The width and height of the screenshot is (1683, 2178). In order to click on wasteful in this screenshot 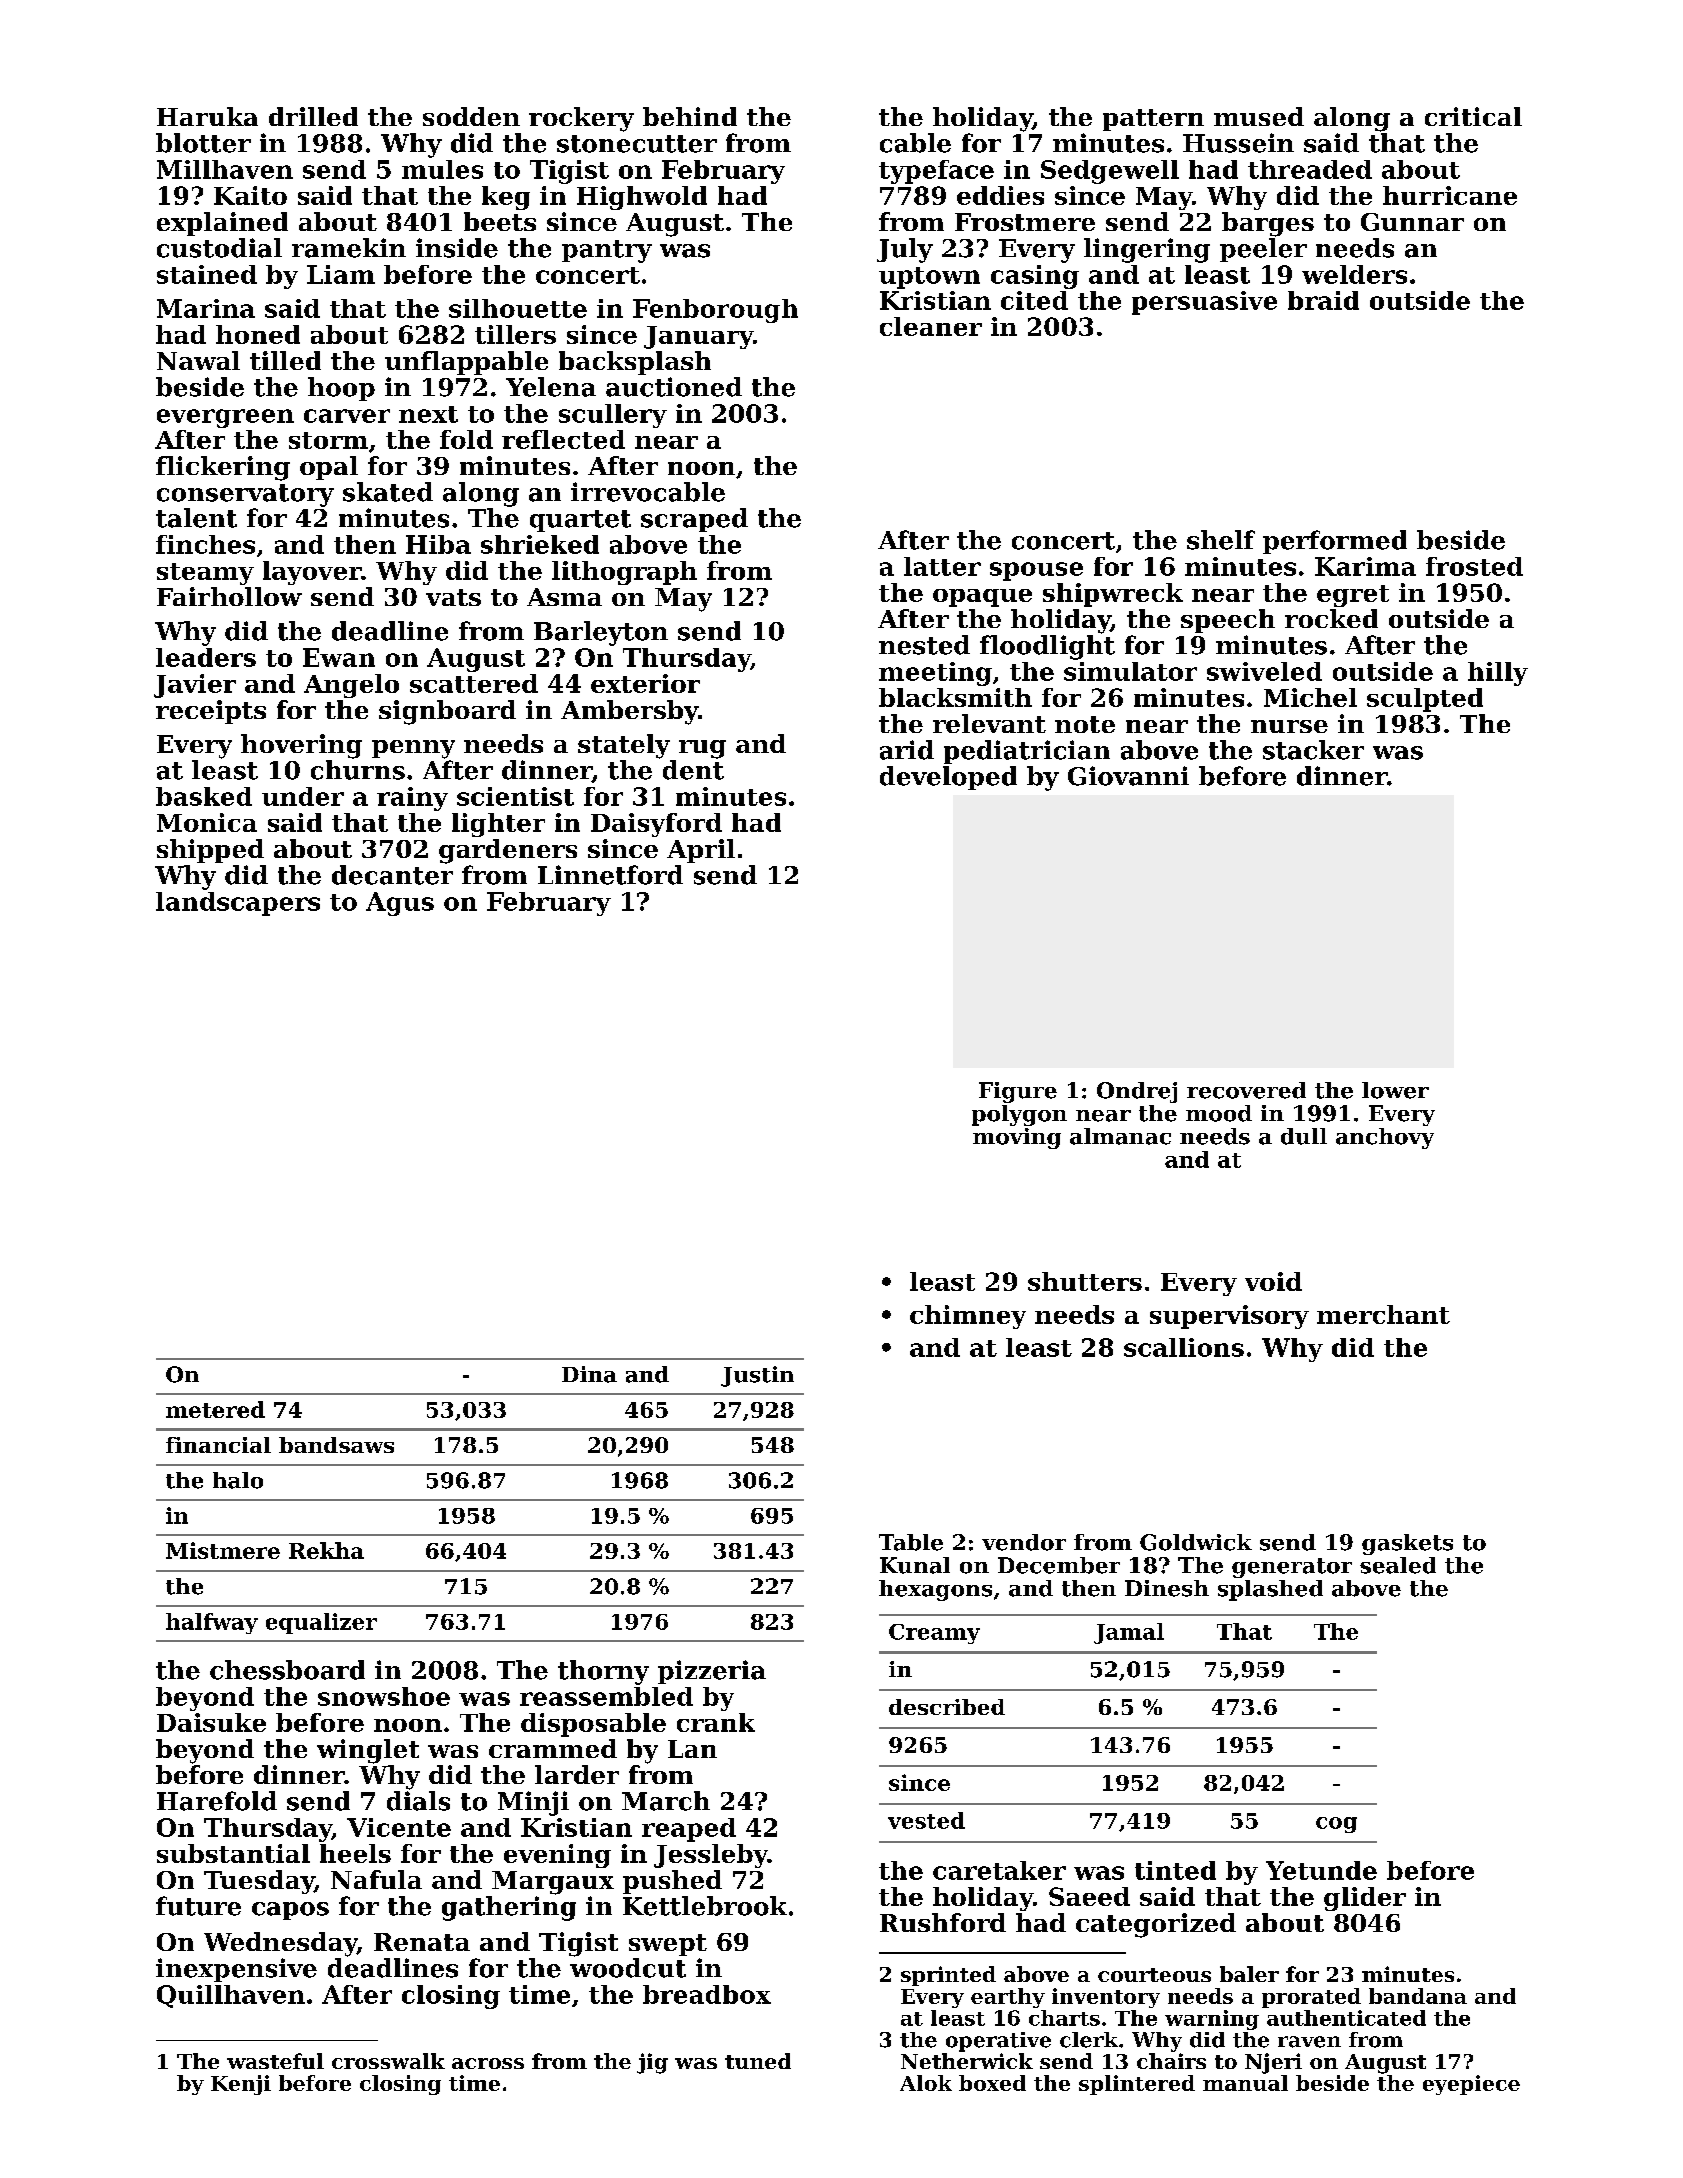, I will do `click(275, 2061)`.
